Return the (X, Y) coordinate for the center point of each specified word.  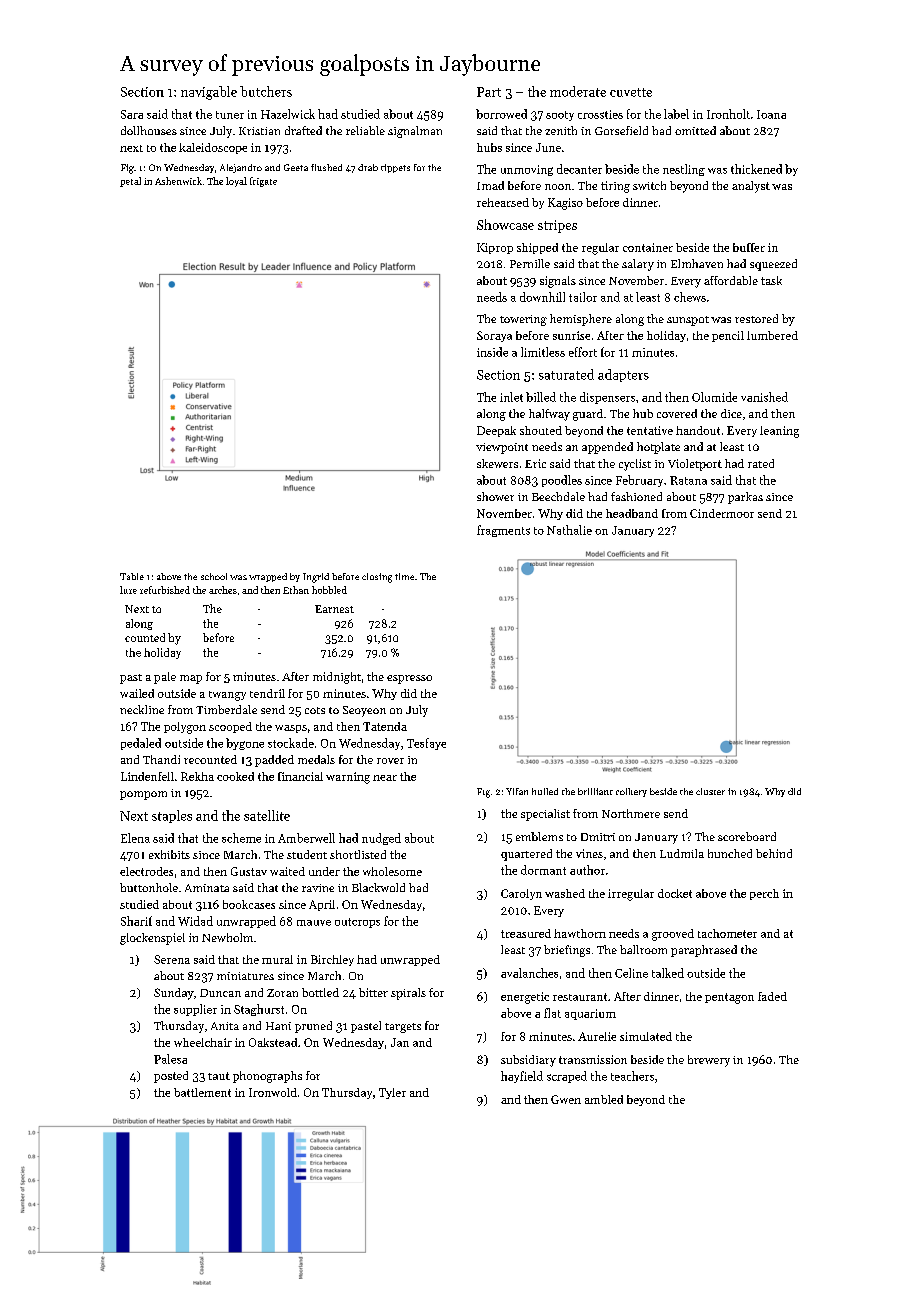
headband (632, 513)
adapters (623, 375)
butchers (266, 91)
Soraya (494, 336)
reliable (365, 130)
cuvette (631, 92)
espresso (409, 679)
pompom (143, 795)
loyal (236, 182)
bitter (373, 992)
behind (774, 853)
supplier (195, 1010)
